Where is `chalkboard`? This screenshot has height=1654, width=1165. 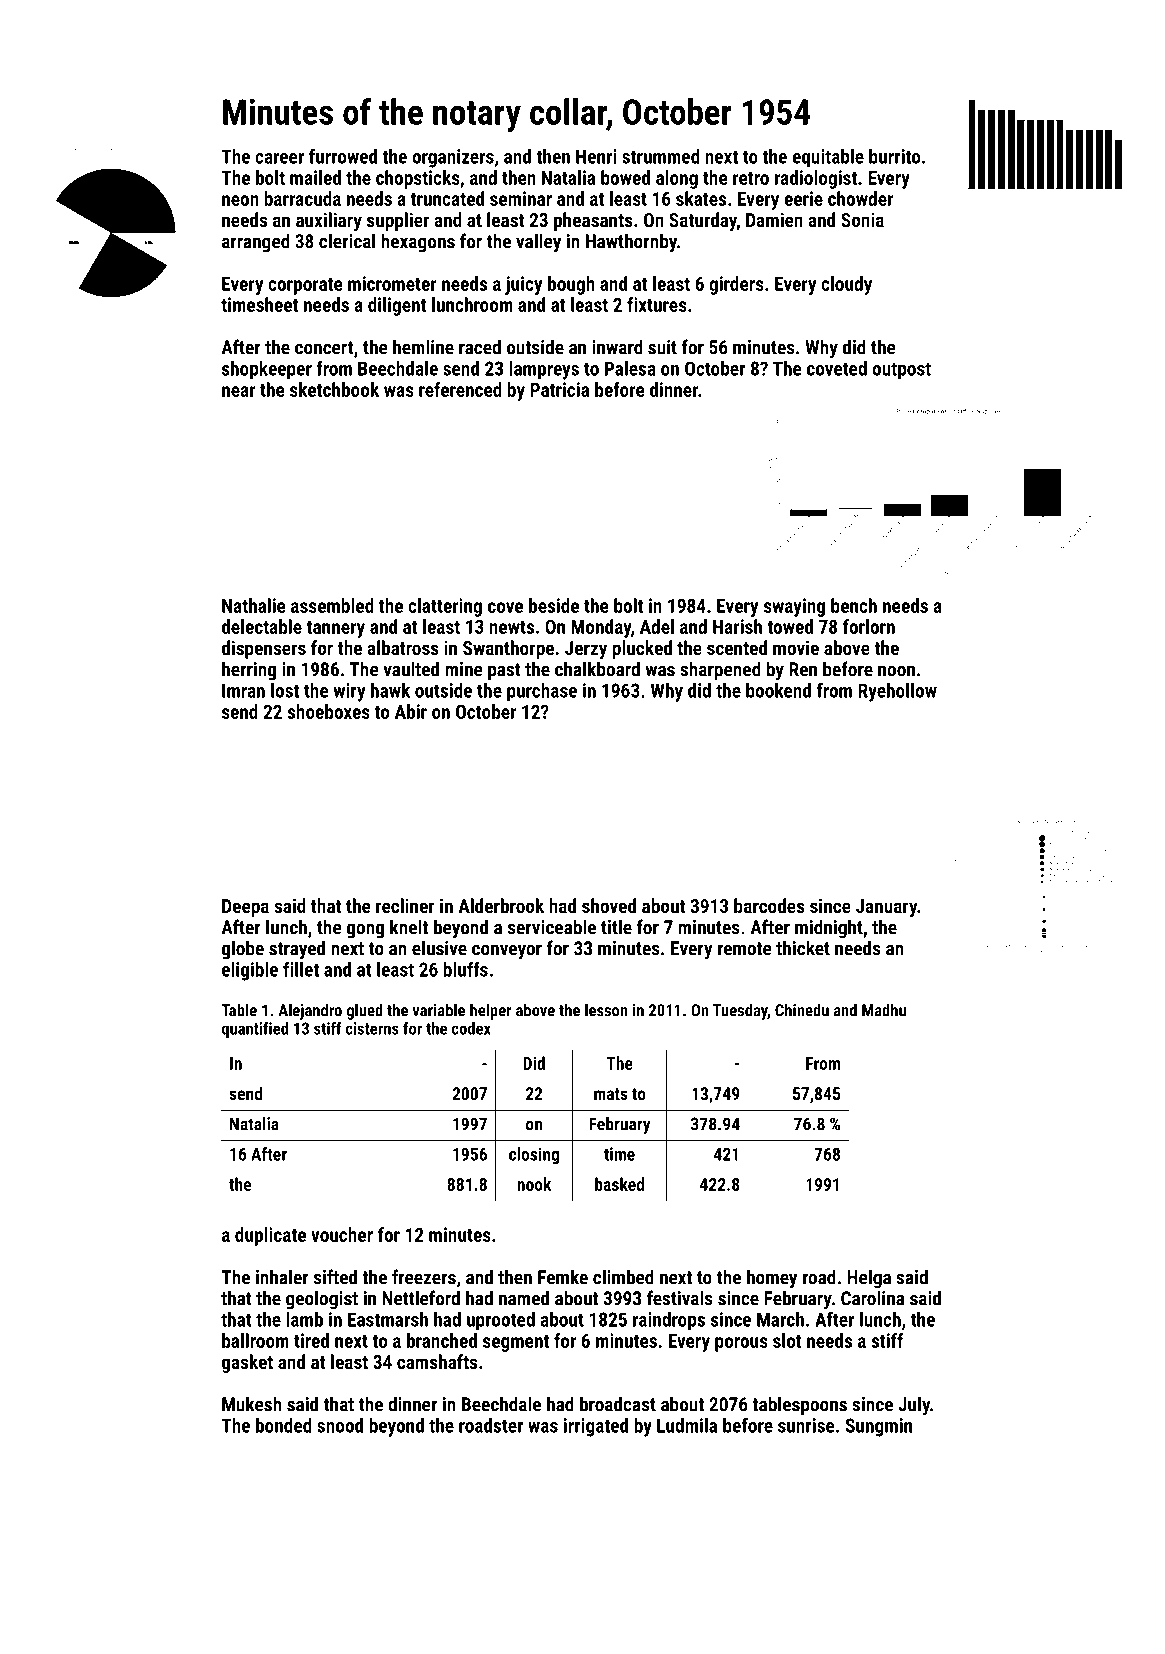 chalkboard is located at coordinates (597, 669).
